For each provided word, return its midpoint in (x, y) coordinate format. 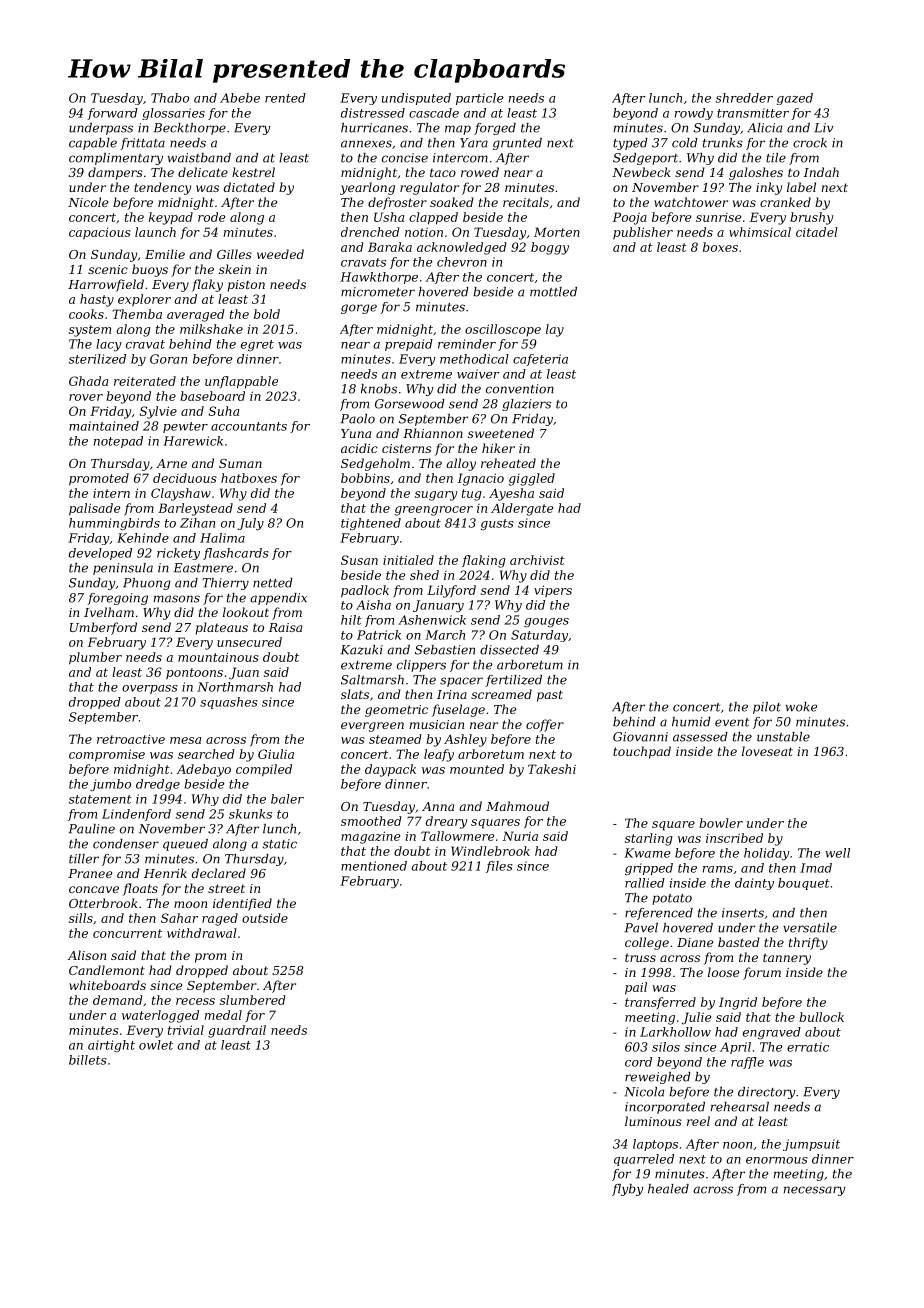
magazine (370, 837)
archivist (537, 560)
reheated (508, 463)
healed (668, 1189)
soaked (452, 202)
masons (177, 599)
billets (88, 1060)
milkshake (211, 329)
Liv (823, 128)
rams (718, 869)
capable (93, 144)
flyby (628, 1190)
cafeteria (540, 360)
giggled (532, 479)
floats (140, 889)
